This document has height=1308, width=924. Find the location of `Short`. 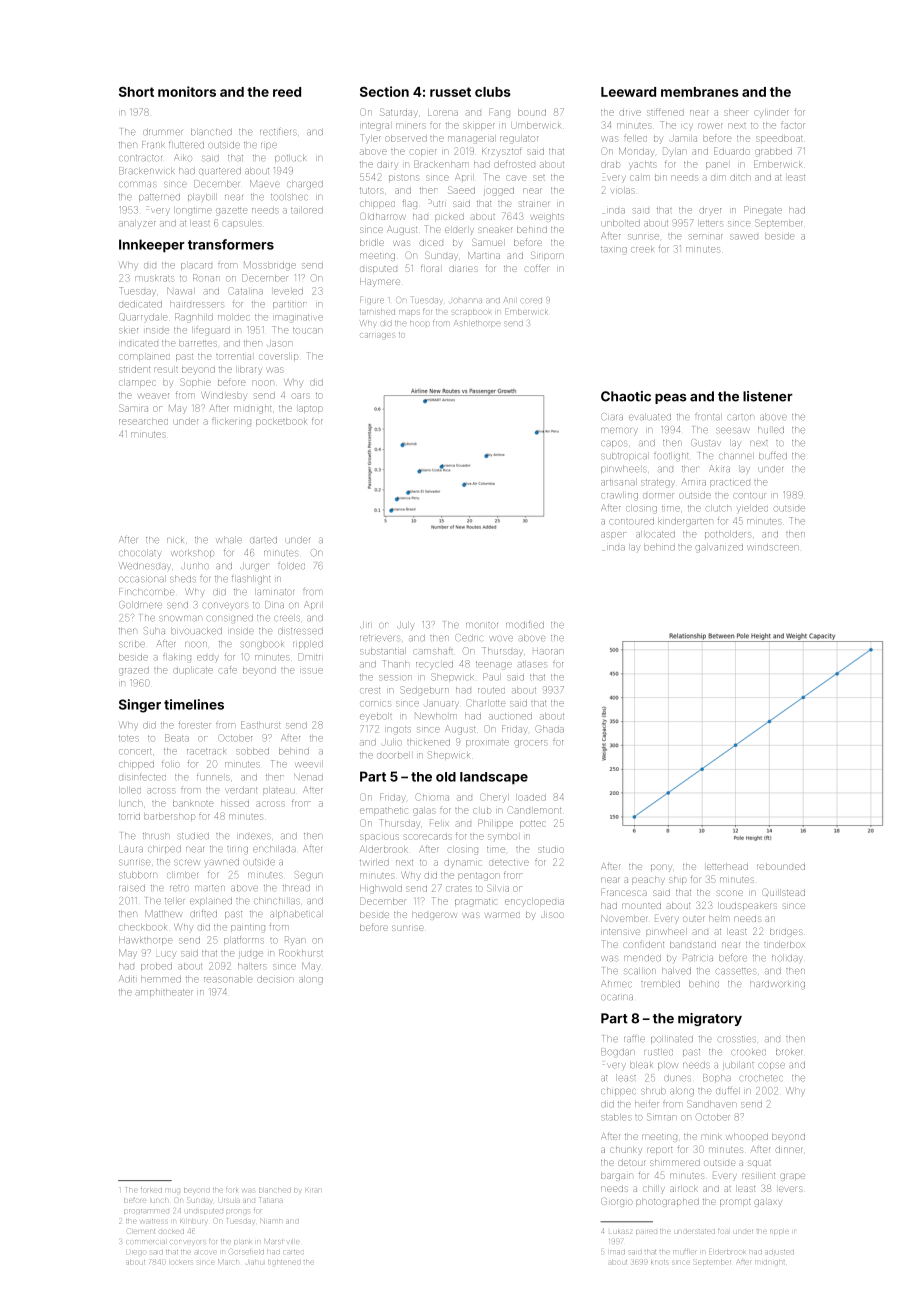

Short is located at coordinates (136, 92).
